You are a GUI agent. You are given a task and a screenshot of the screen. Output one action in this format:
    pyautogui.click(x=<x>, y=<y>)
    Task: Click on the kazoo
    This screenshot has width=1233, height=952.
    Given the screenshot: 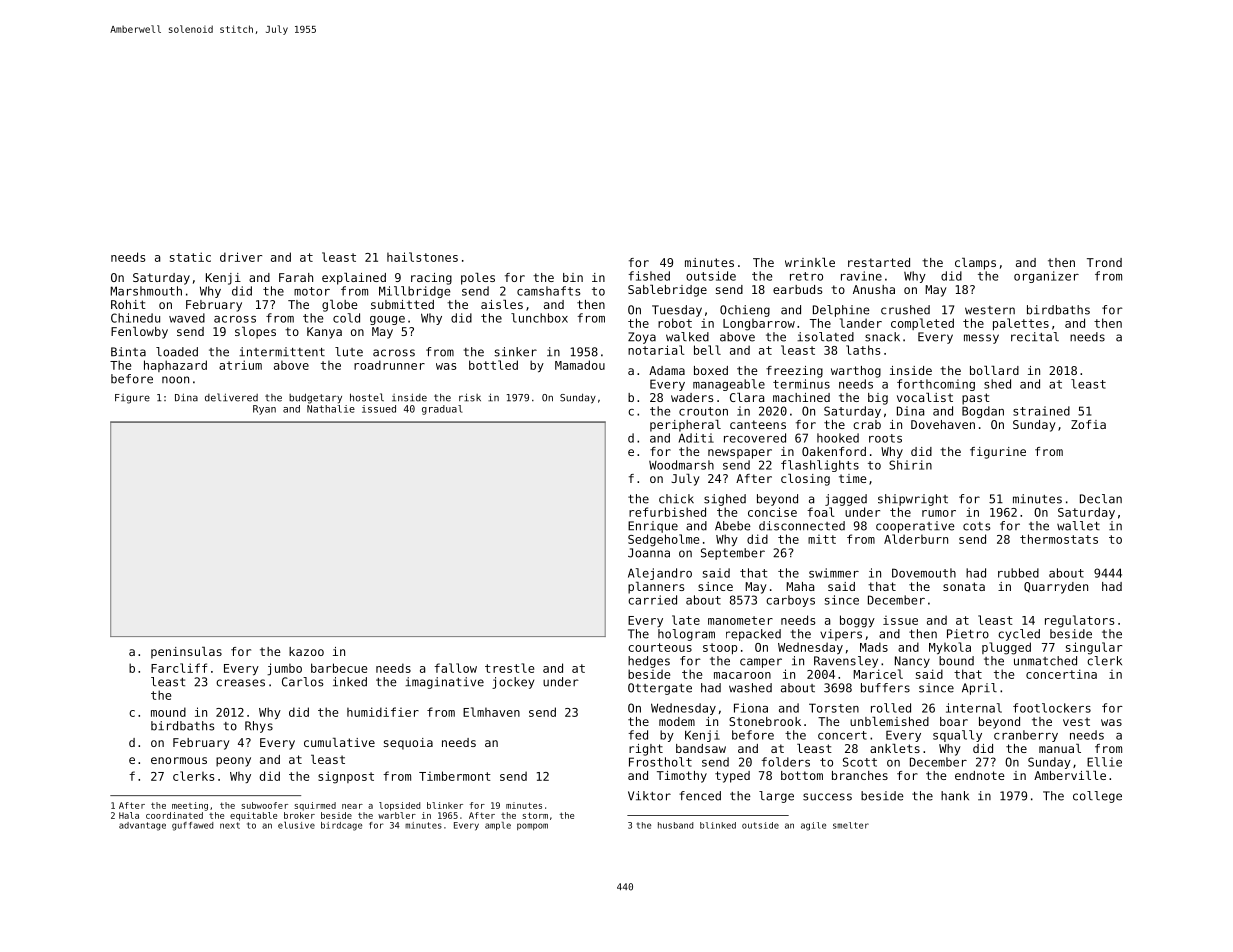 What is the action you would take?
    pyautogui.click(x=306, y=651)
